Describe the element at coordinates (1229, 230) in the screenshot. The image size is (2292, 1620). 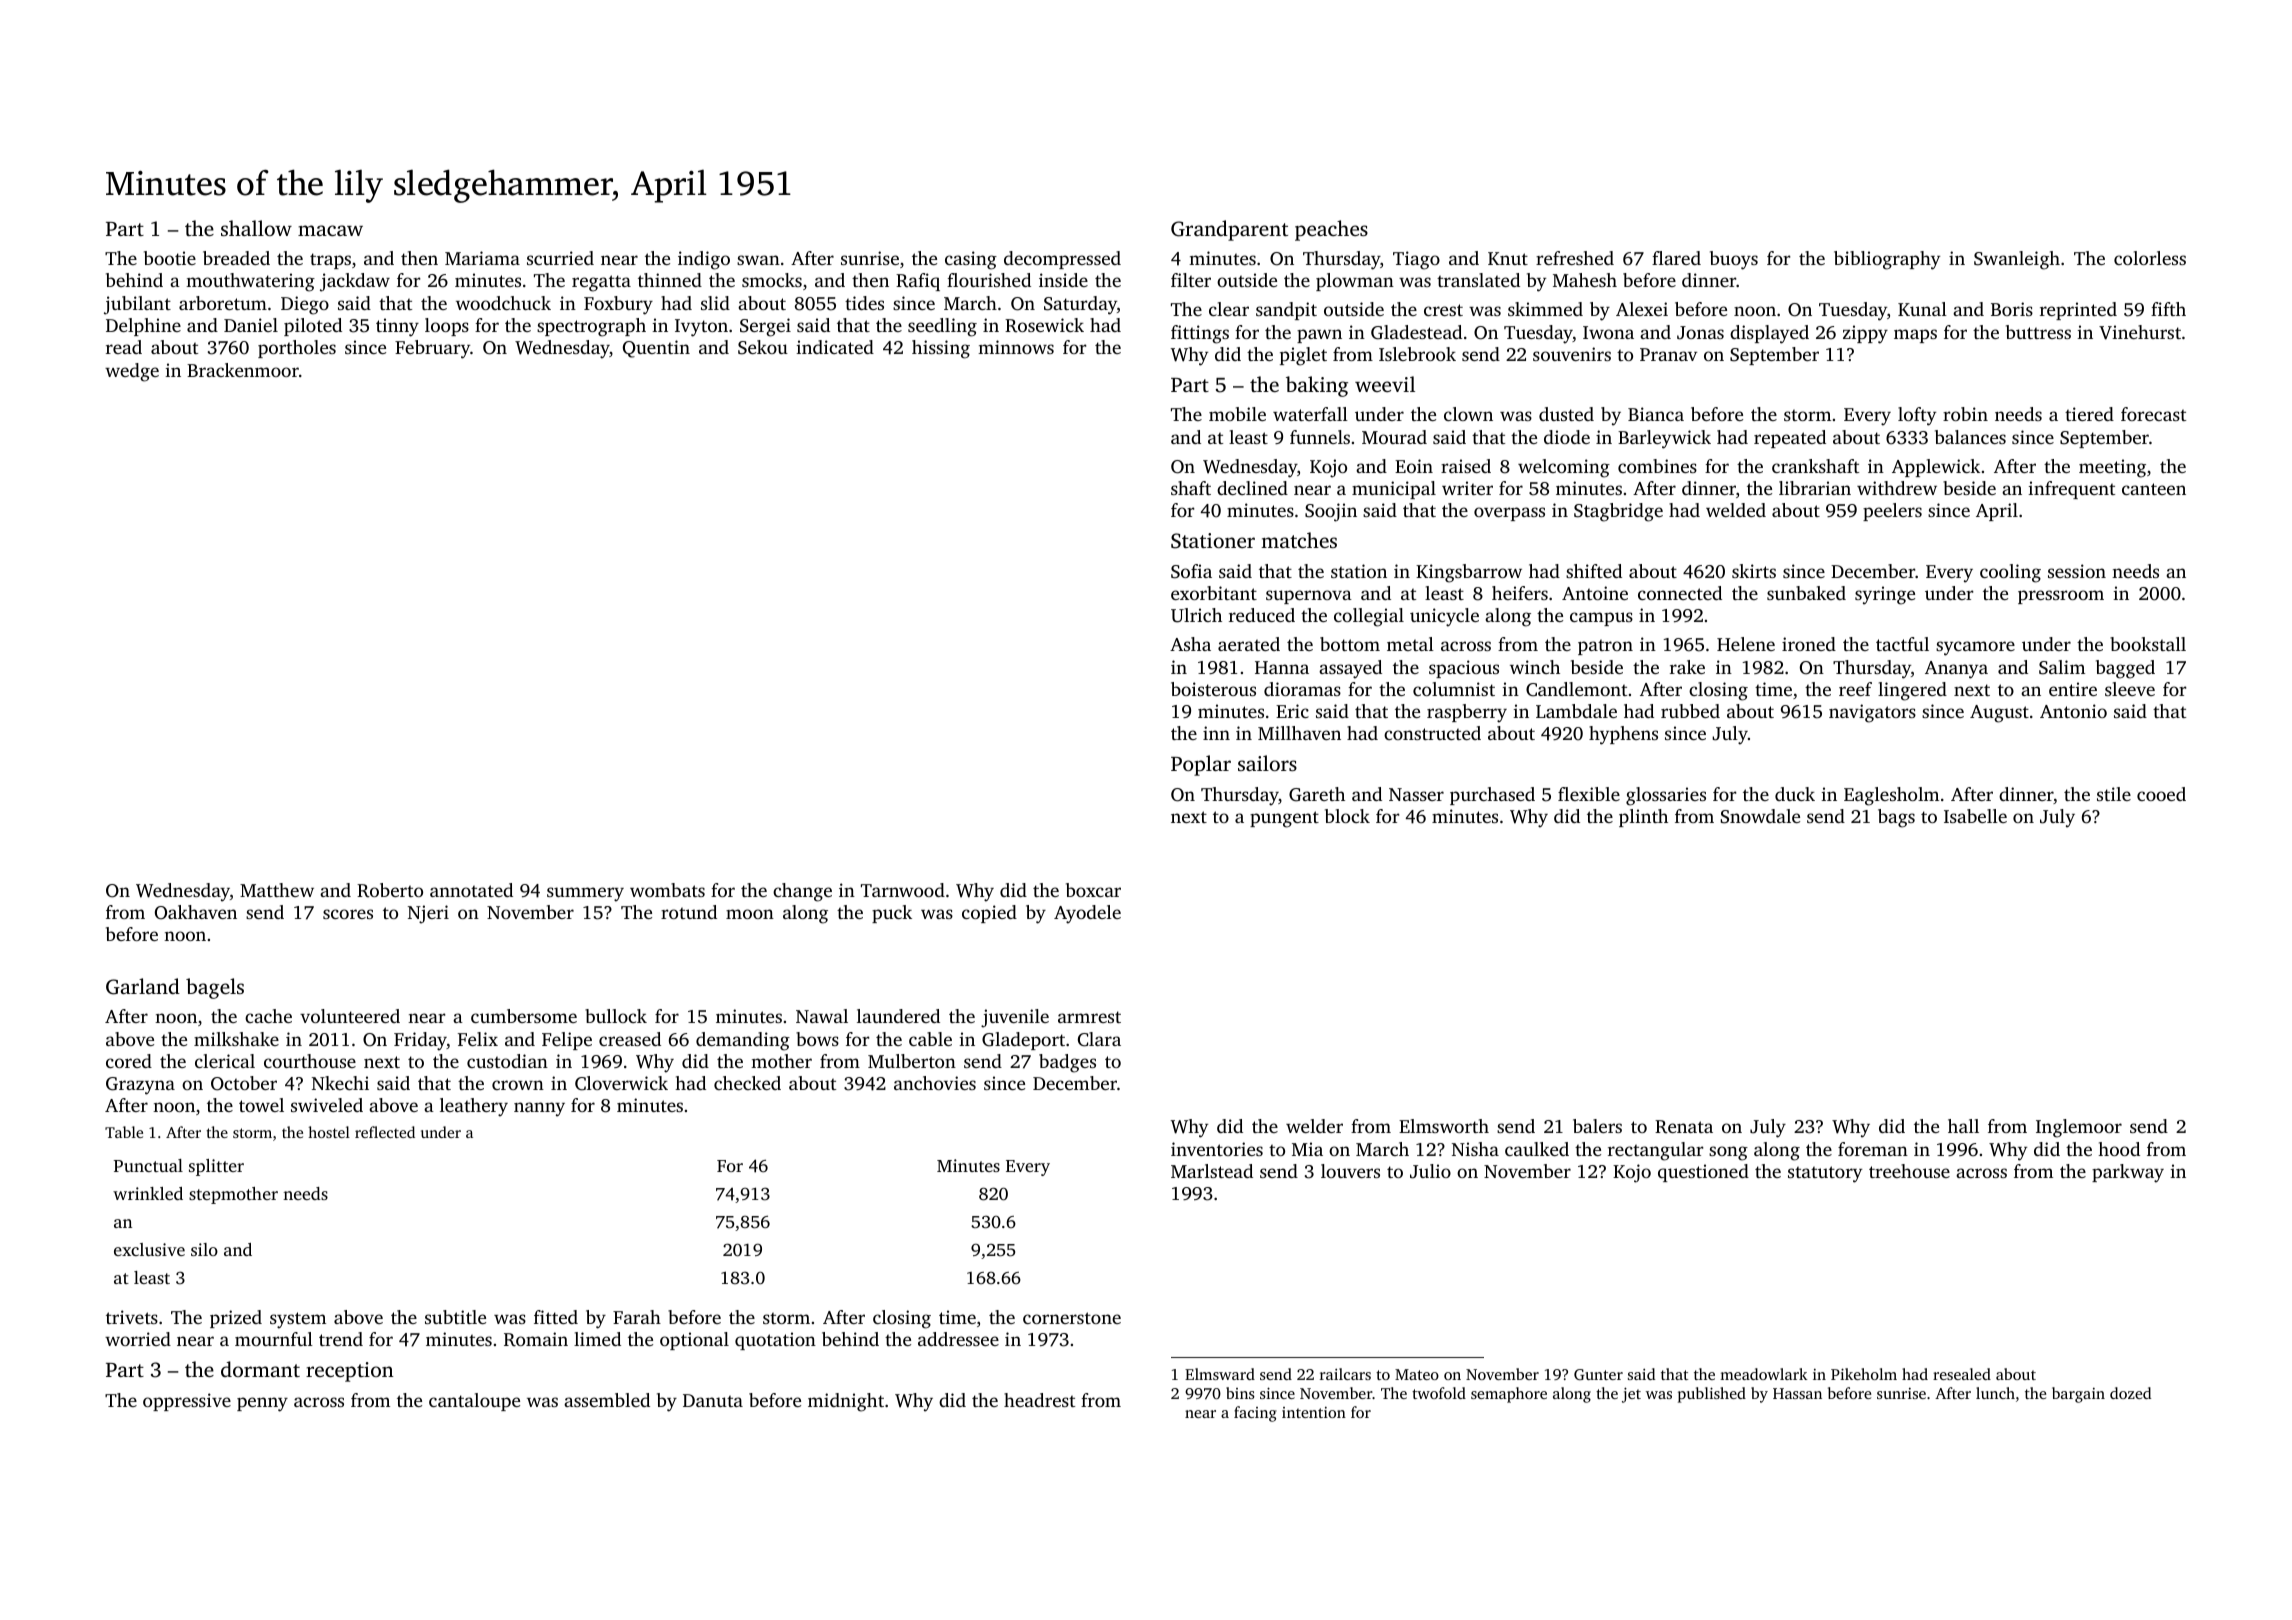
I see `Grandparent` at that location.
